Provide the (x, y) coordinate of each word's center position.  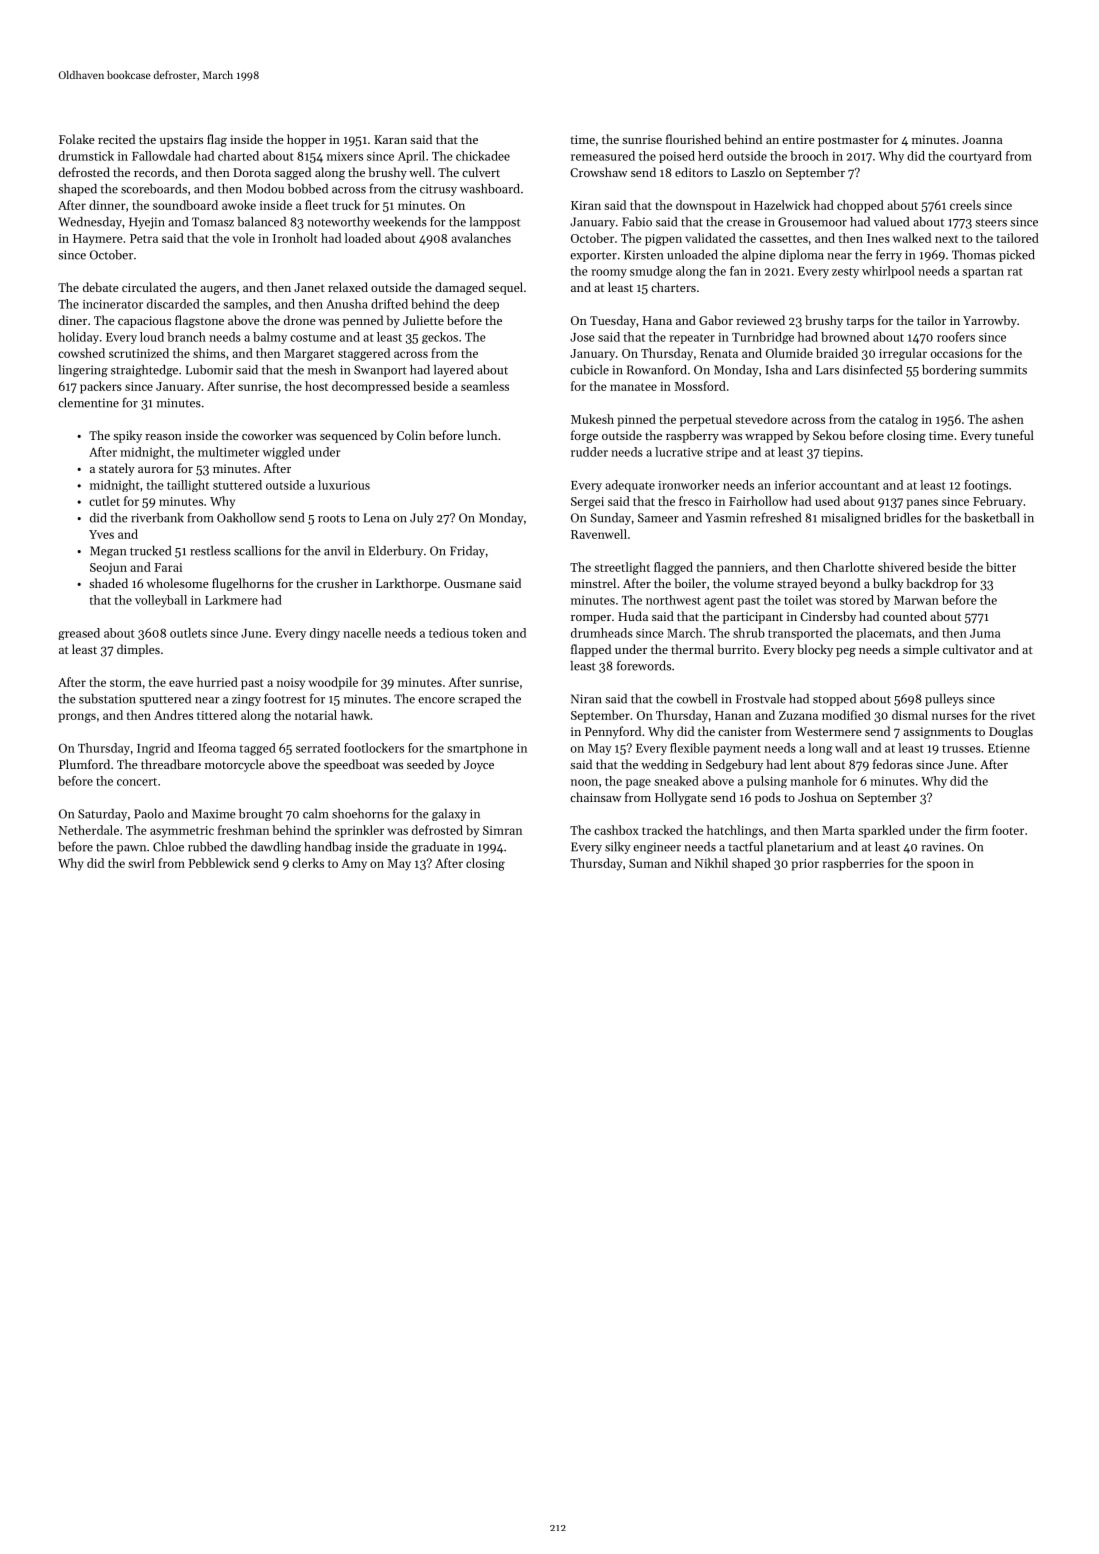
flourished (693, 139)
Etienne (1009, 748)
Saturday (102, 815)
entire (798, 139)
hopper (306, 140)
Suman (648, 863)
